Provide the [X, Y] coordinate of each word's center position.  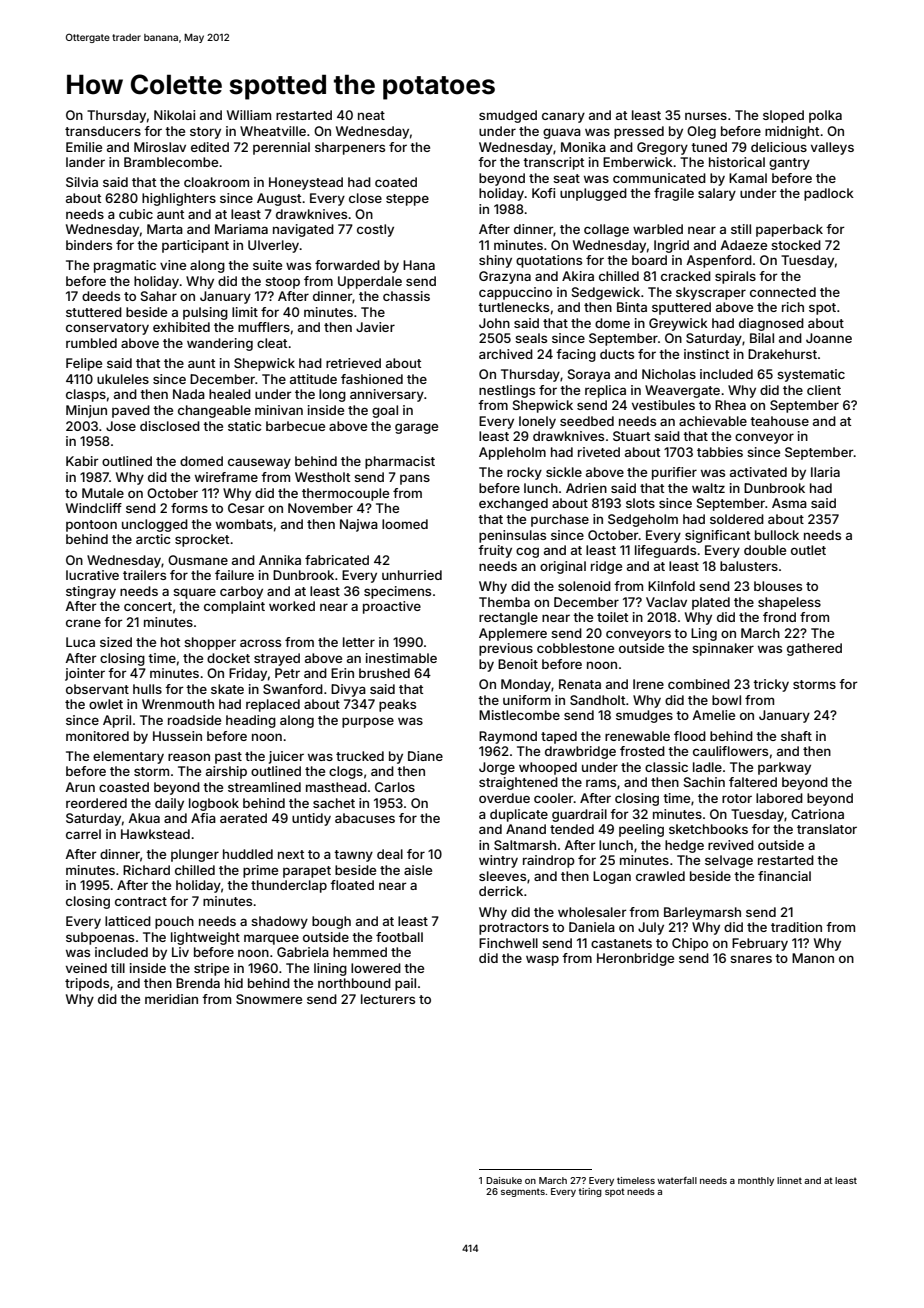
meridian [171, 999]
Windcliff [94, 508]
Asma [789, 503]
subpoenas [100, 938]
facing [576, 355]
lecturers [388, 999]
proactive [392, 607]
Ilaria [825, 472]
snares [751, 959]
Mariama [241, 229]
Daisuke [504, 1180]
